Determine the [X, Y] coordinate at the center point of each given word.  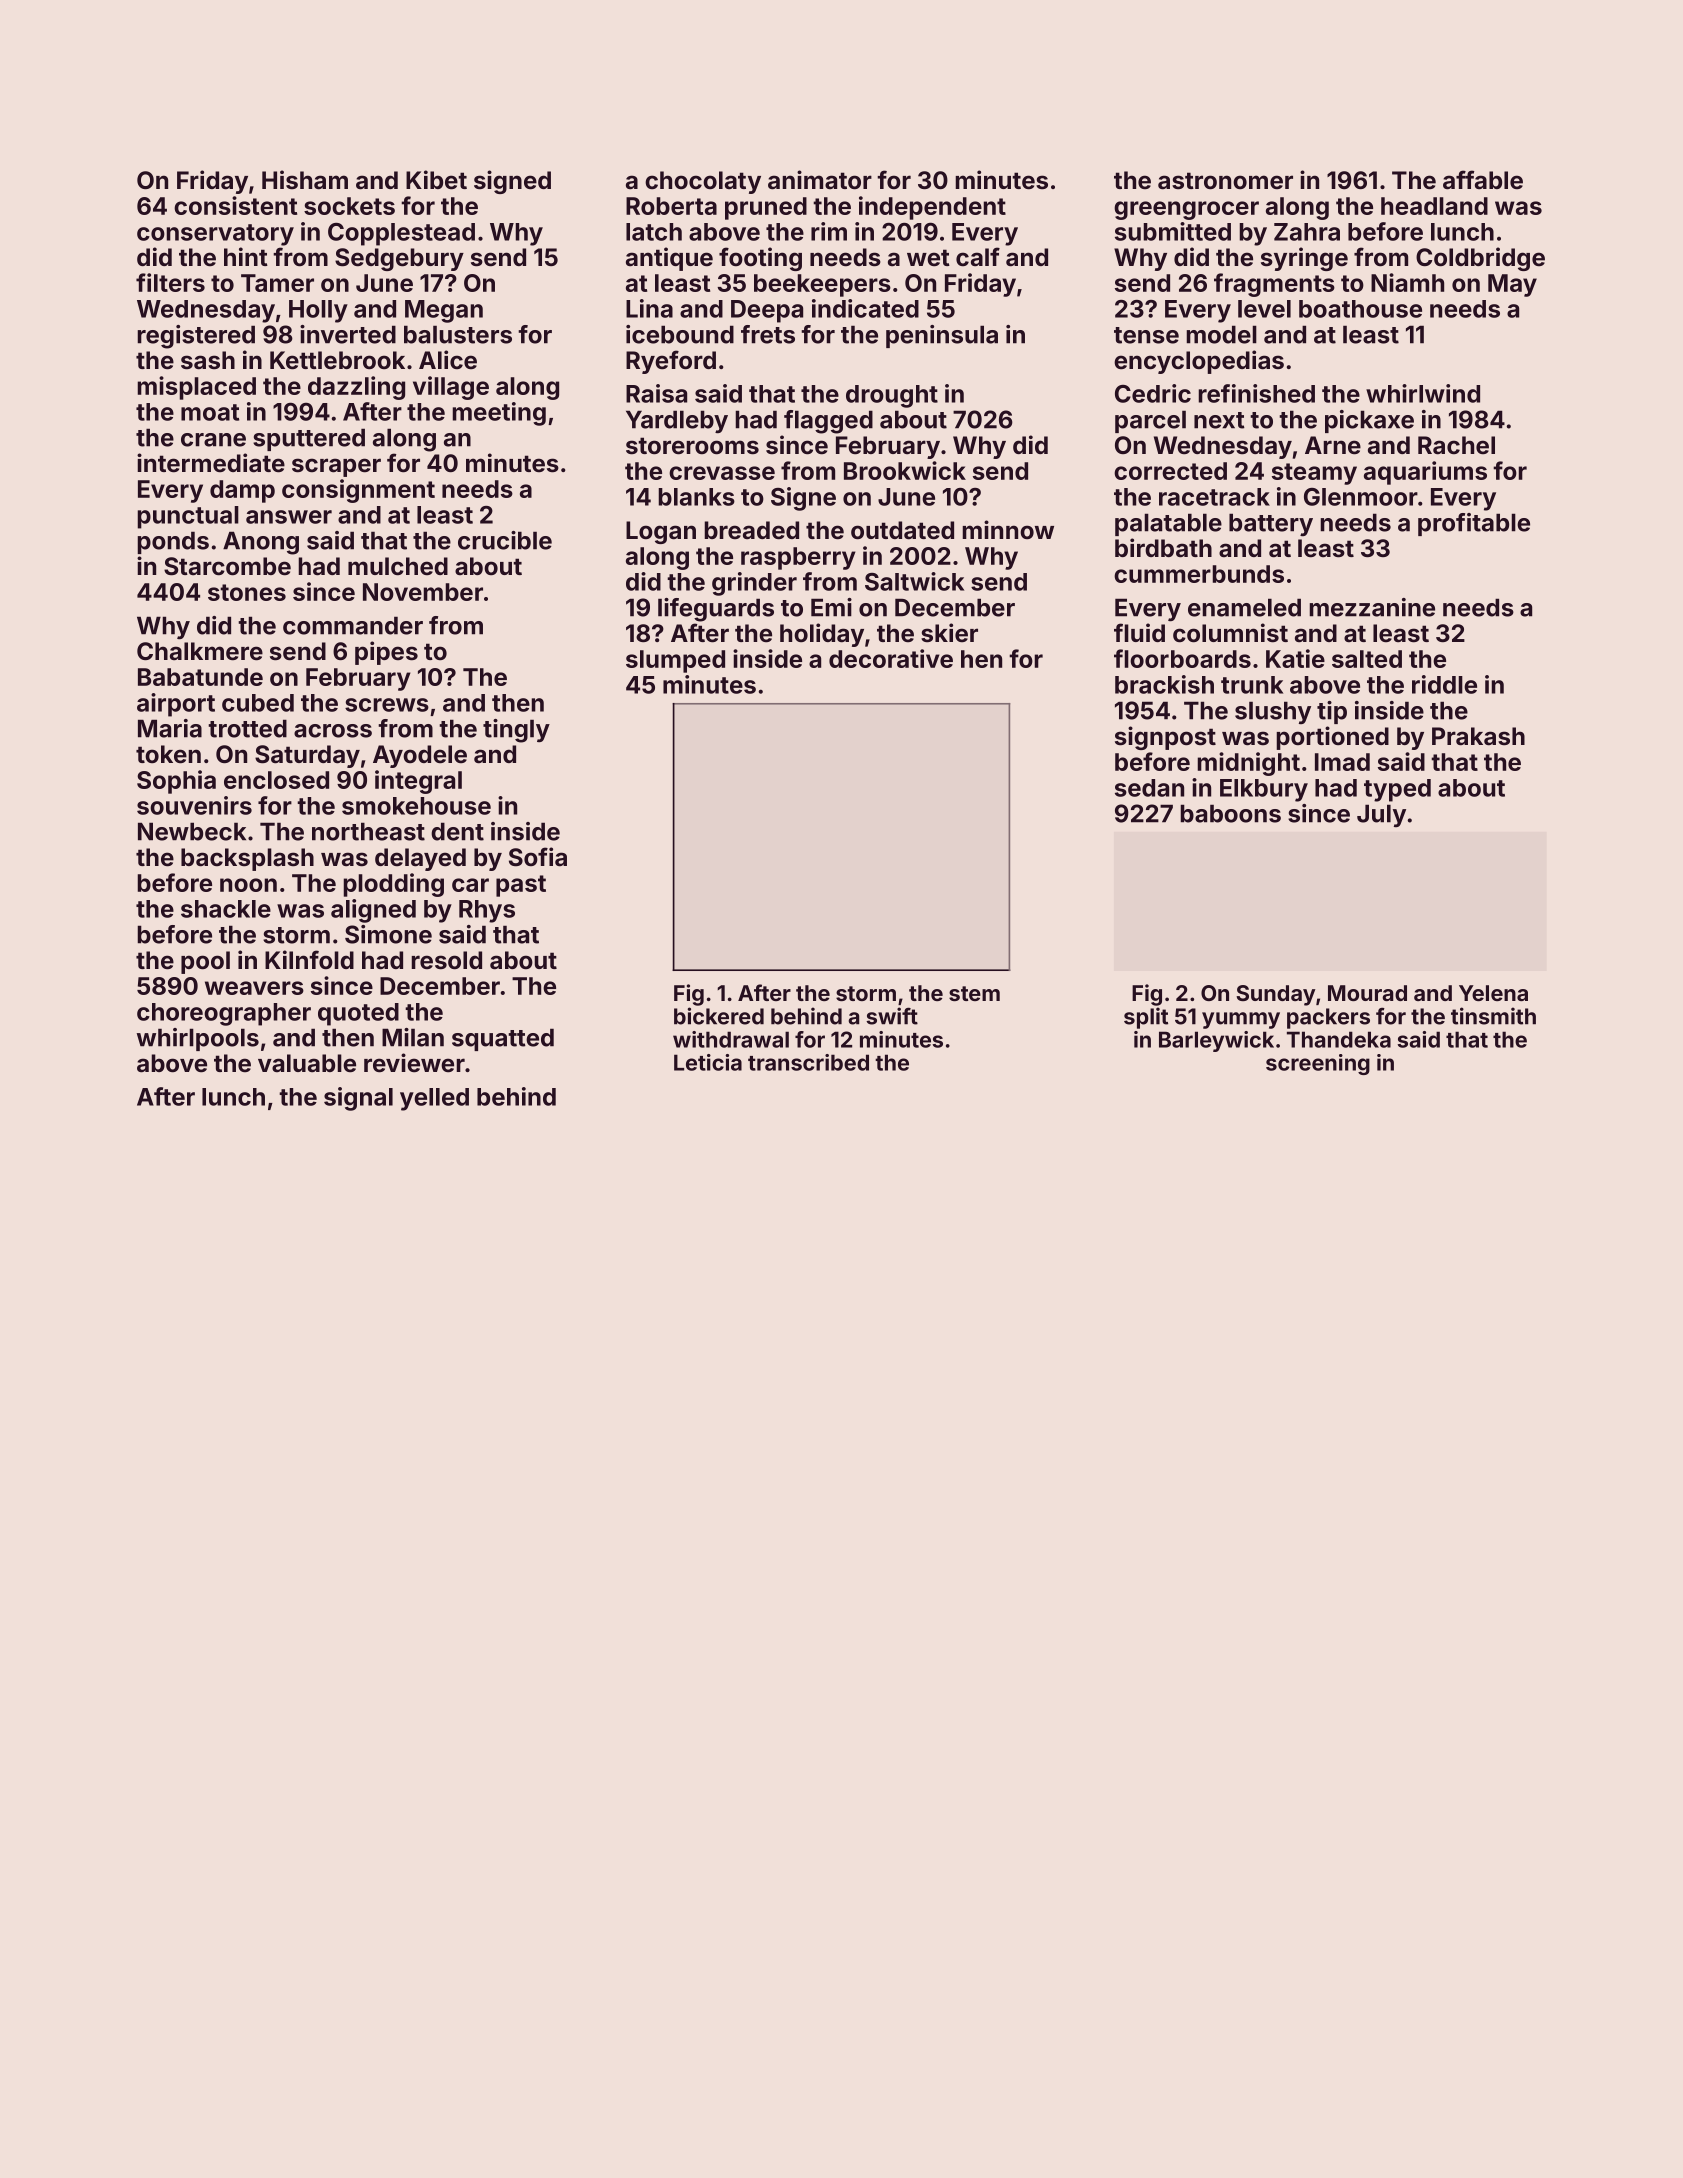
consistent [235, 205]
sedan [1149, 788]
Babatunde [200, 677]
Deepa [767, 311]
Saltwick [914, 581]
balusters [458, 335]
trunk [1252, 685]
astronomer [1225, 181]
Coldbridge [1480, 259]
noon [248, 885]
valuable [307, 1063]
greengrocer [1186, 210]
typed [1397, 790]
